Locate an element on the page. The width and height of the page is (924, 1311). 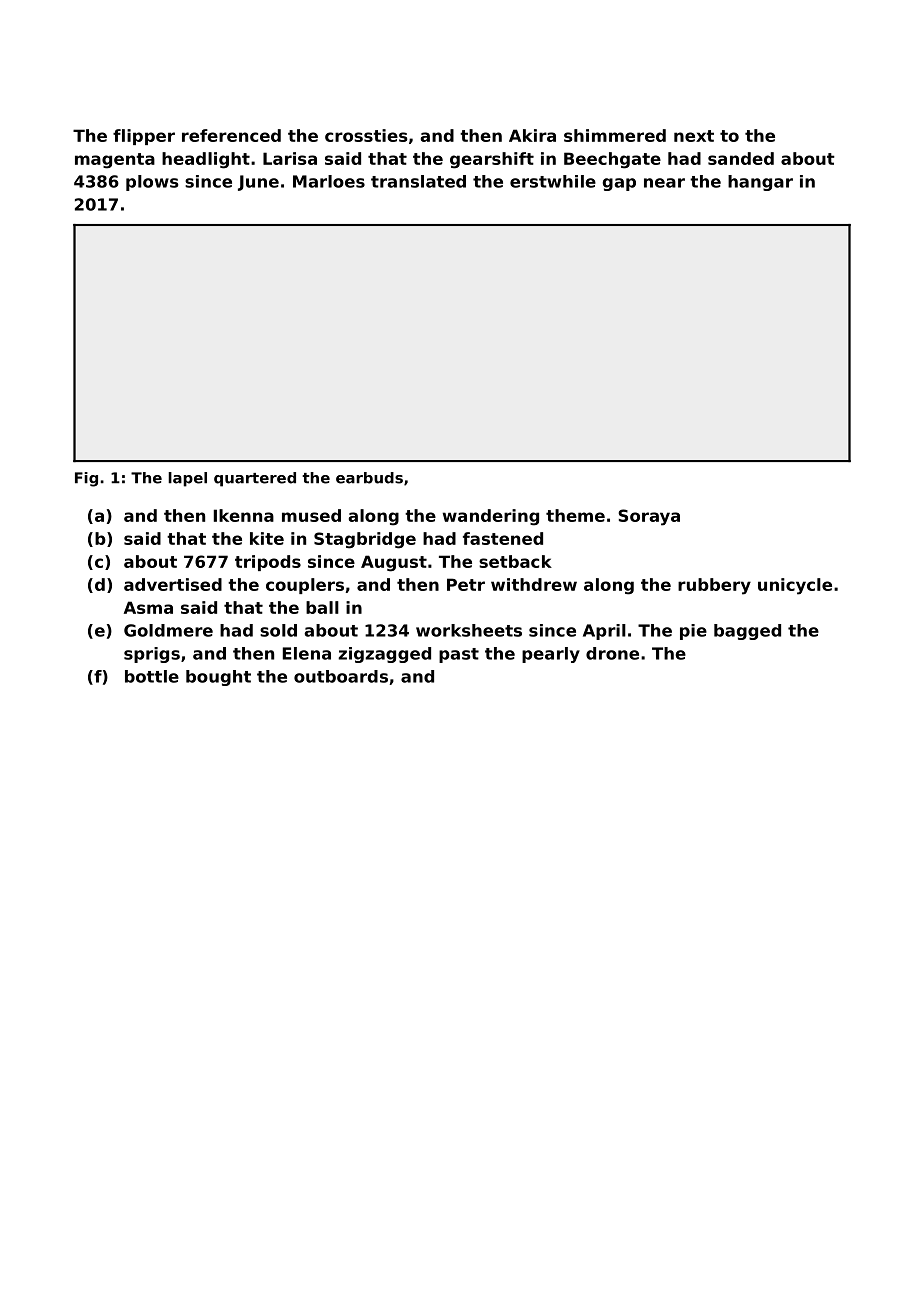
unicycle is located at coordinates (795, 586).
